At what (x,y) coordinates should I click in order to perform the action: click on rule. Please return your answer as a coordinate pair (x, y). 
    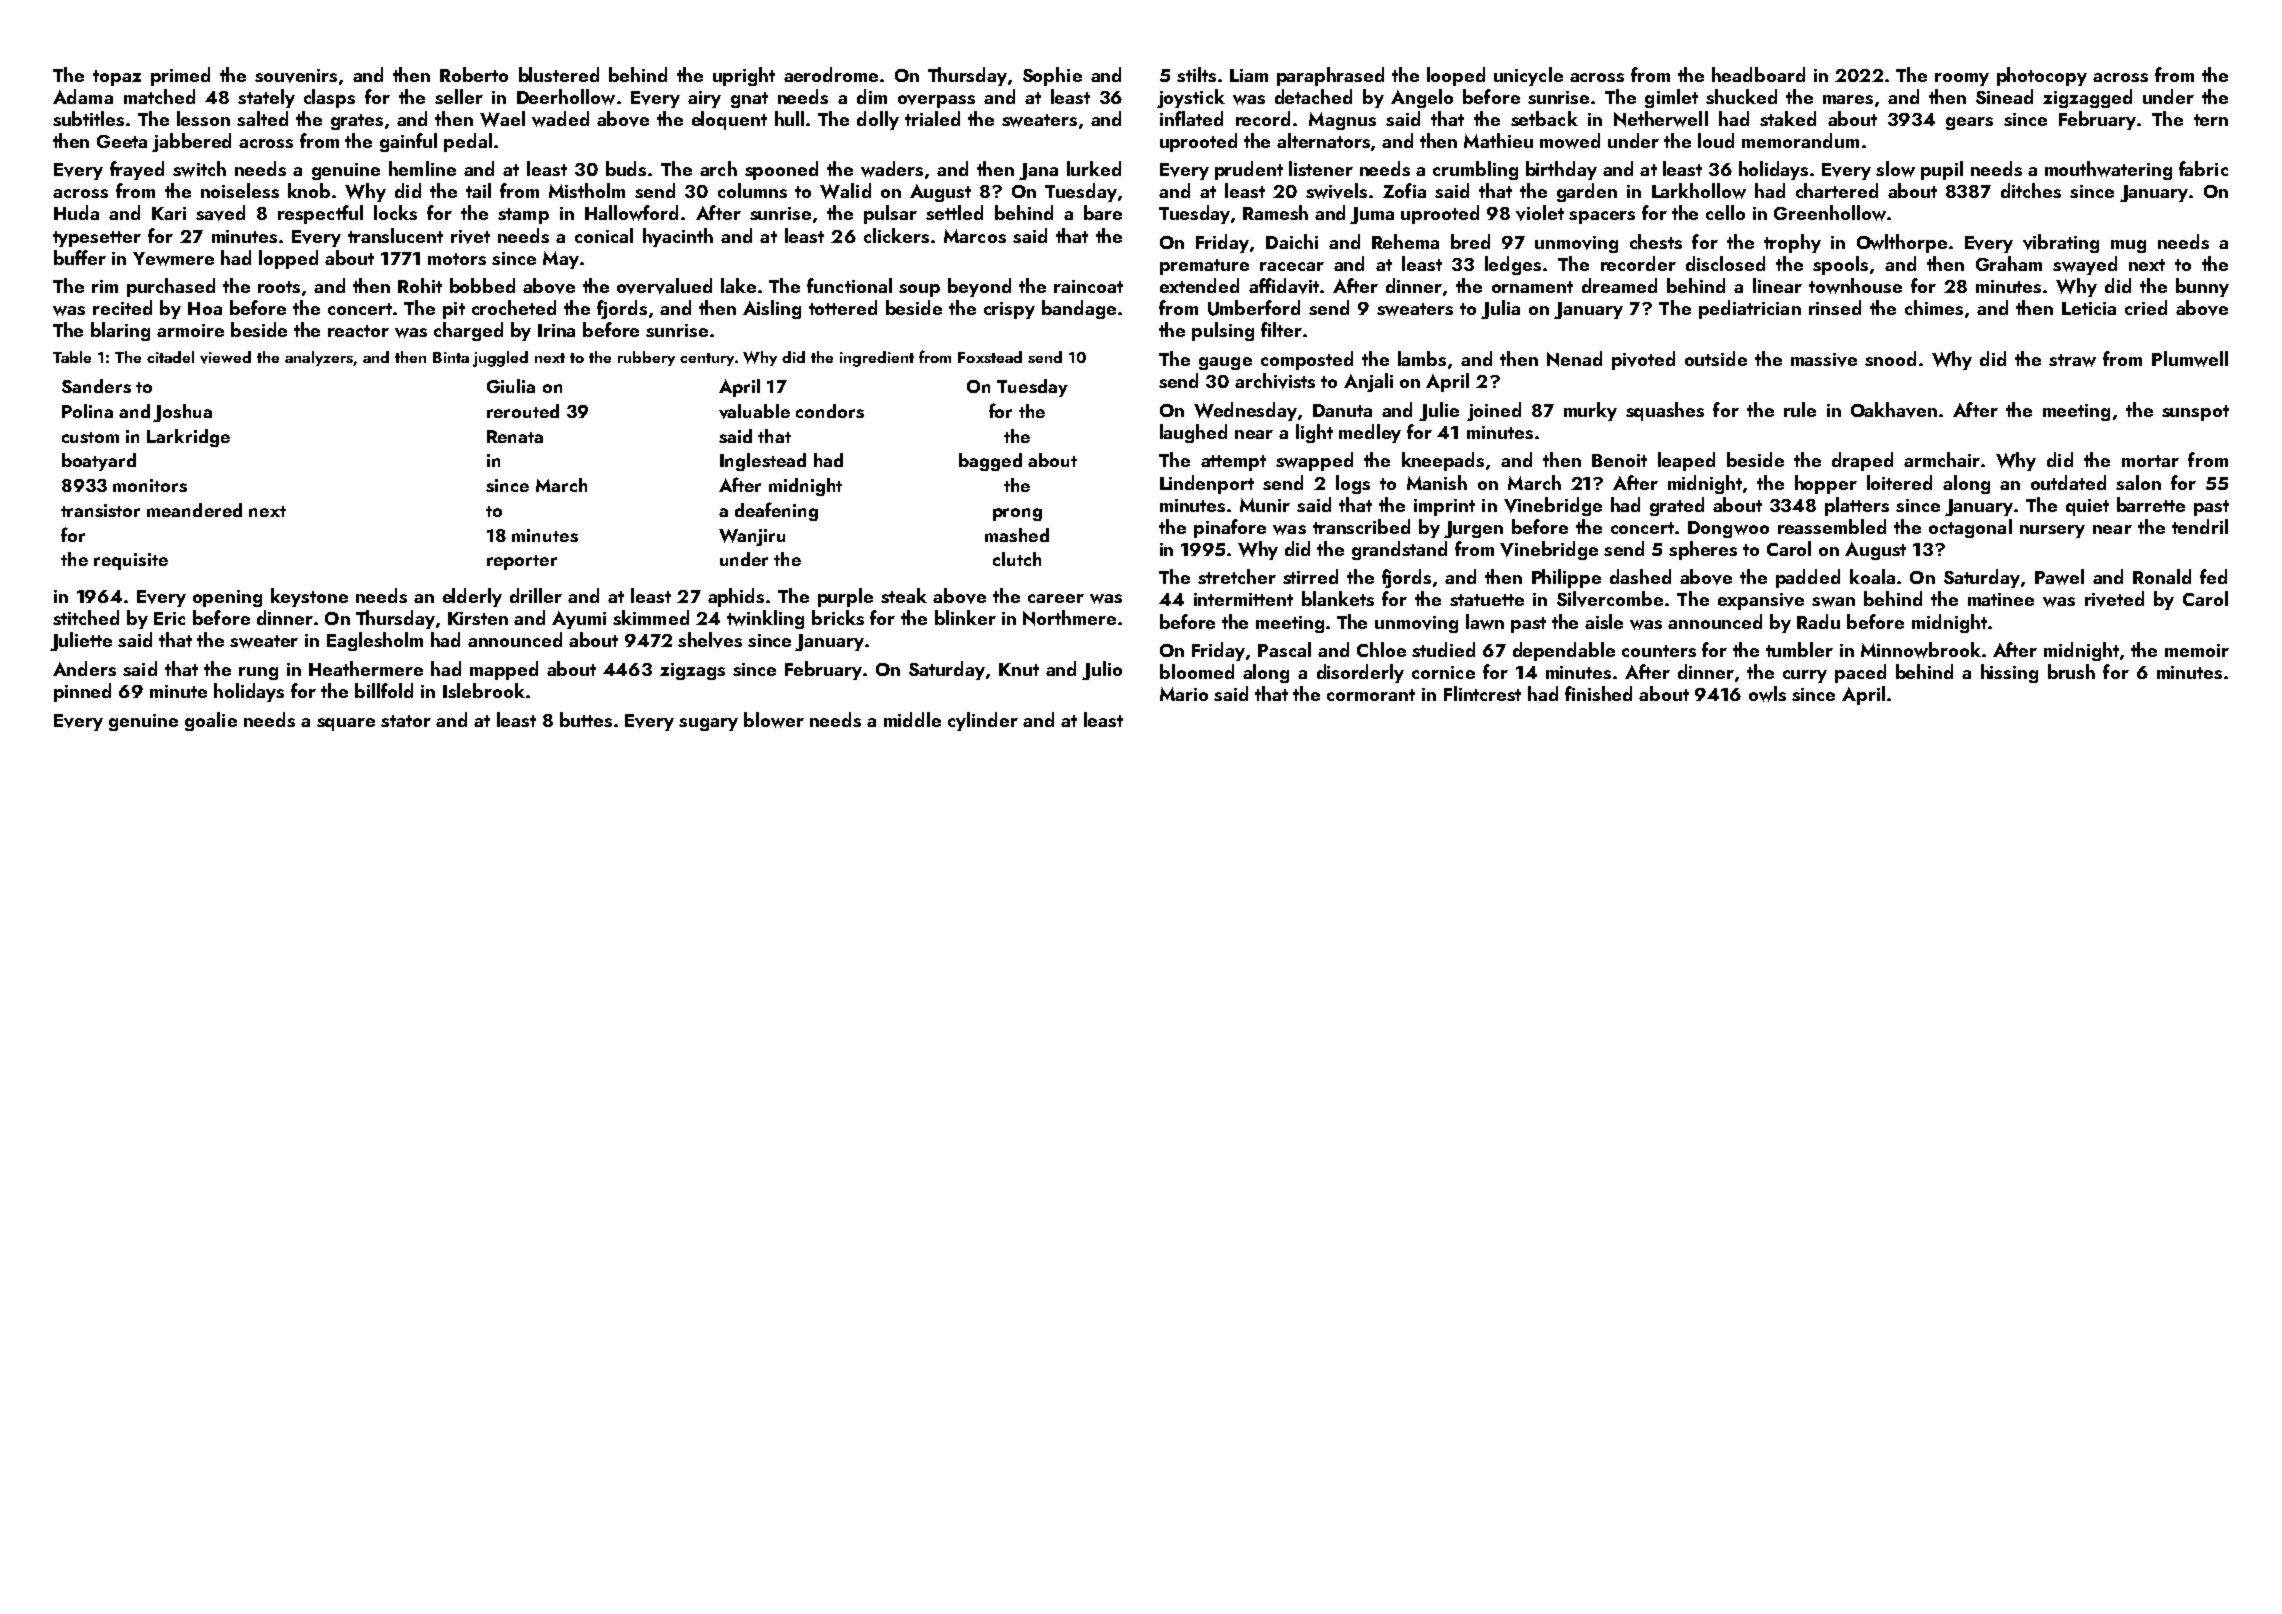
    Looking at the image, I should click on (1800, 409).
